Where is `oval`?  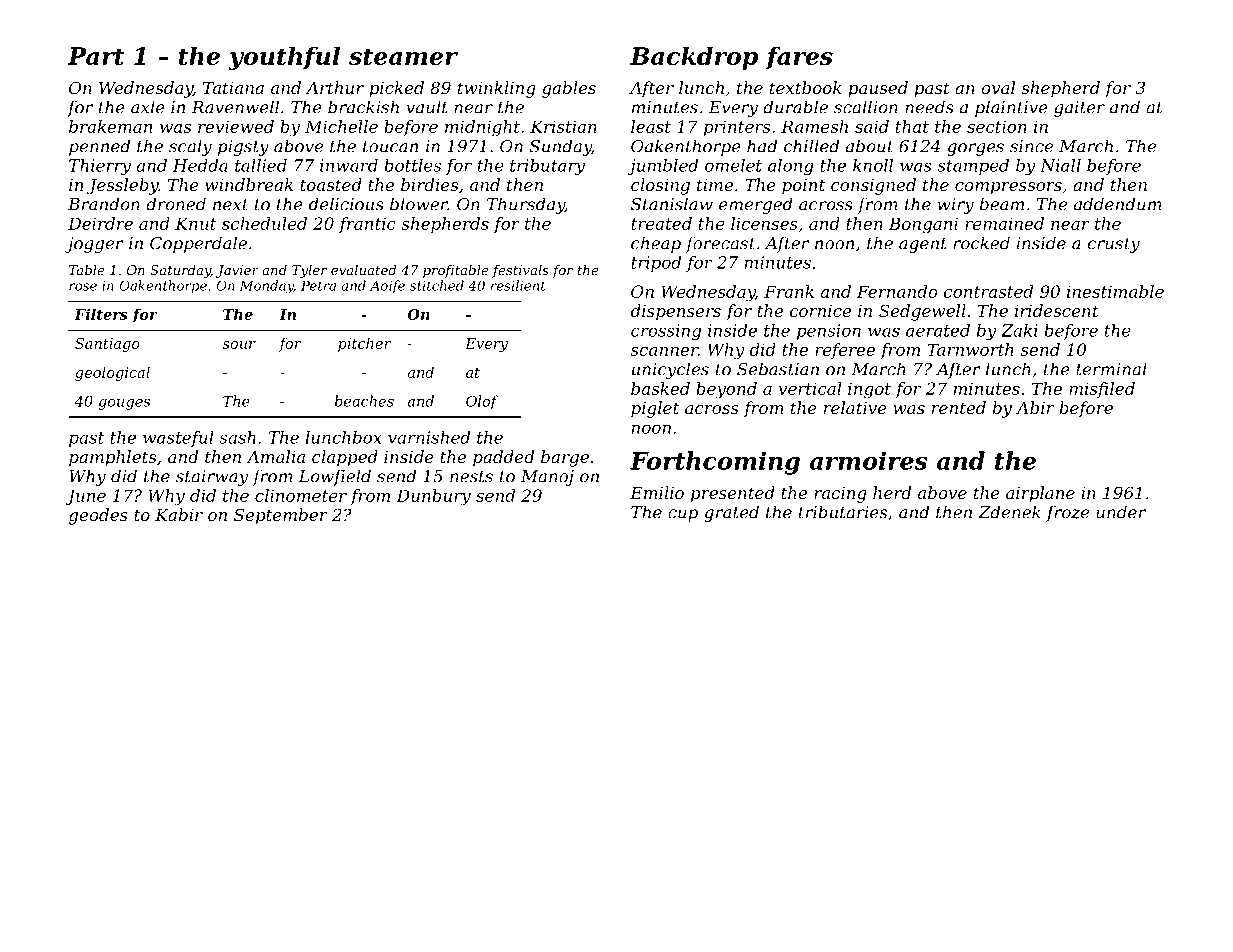
oval is located at coordinates (998, 87).
